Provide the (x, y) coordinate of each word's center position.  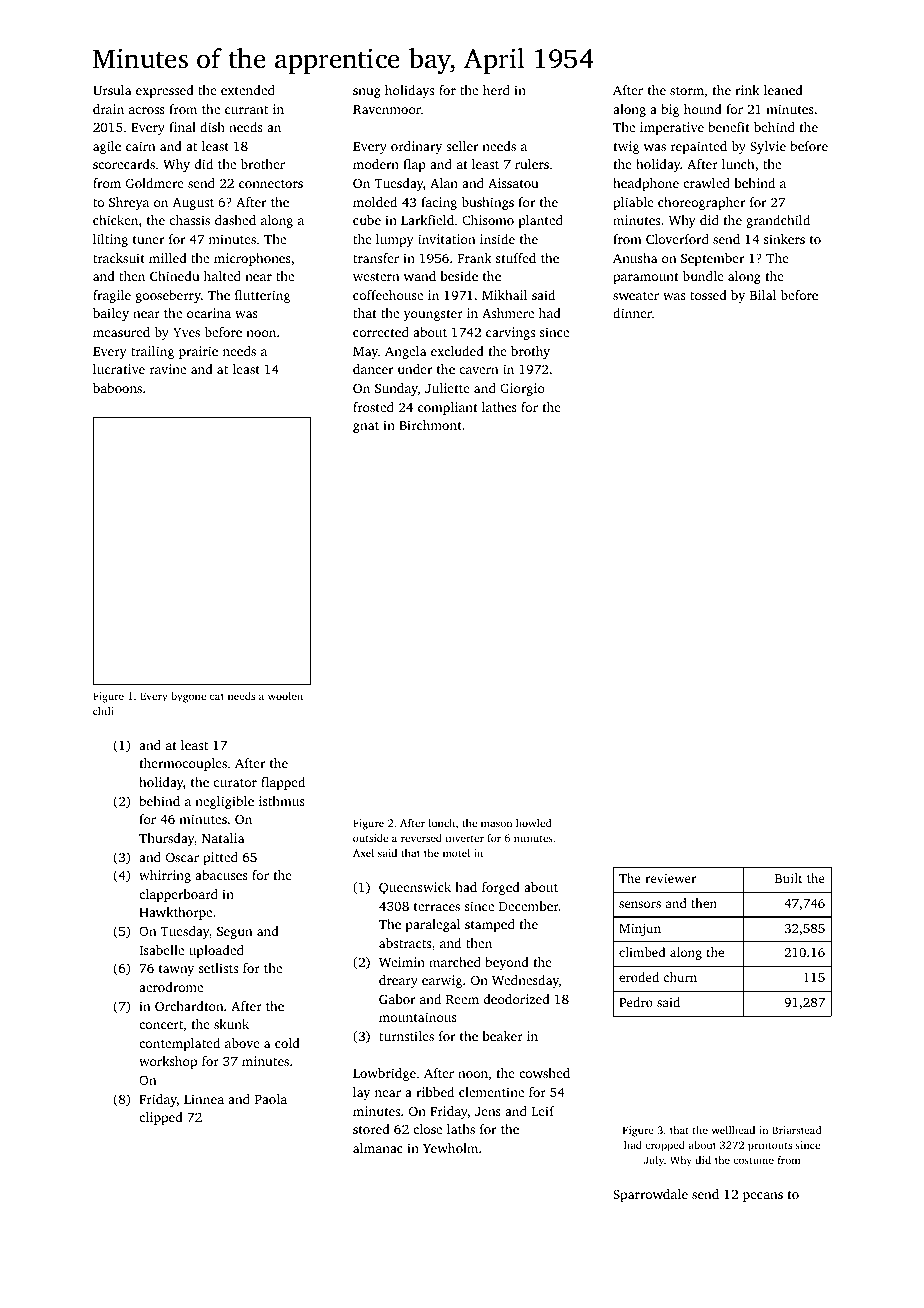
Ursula (112, 90)
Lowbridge (384, 1074)
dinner (632, 313)
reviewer (670, 878)
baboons (117, 388)
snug (367, 93)
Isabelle (161, 950)
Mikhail (504, 295)
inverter (465, 838)
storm (687, 91)
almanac (378, 1148)
